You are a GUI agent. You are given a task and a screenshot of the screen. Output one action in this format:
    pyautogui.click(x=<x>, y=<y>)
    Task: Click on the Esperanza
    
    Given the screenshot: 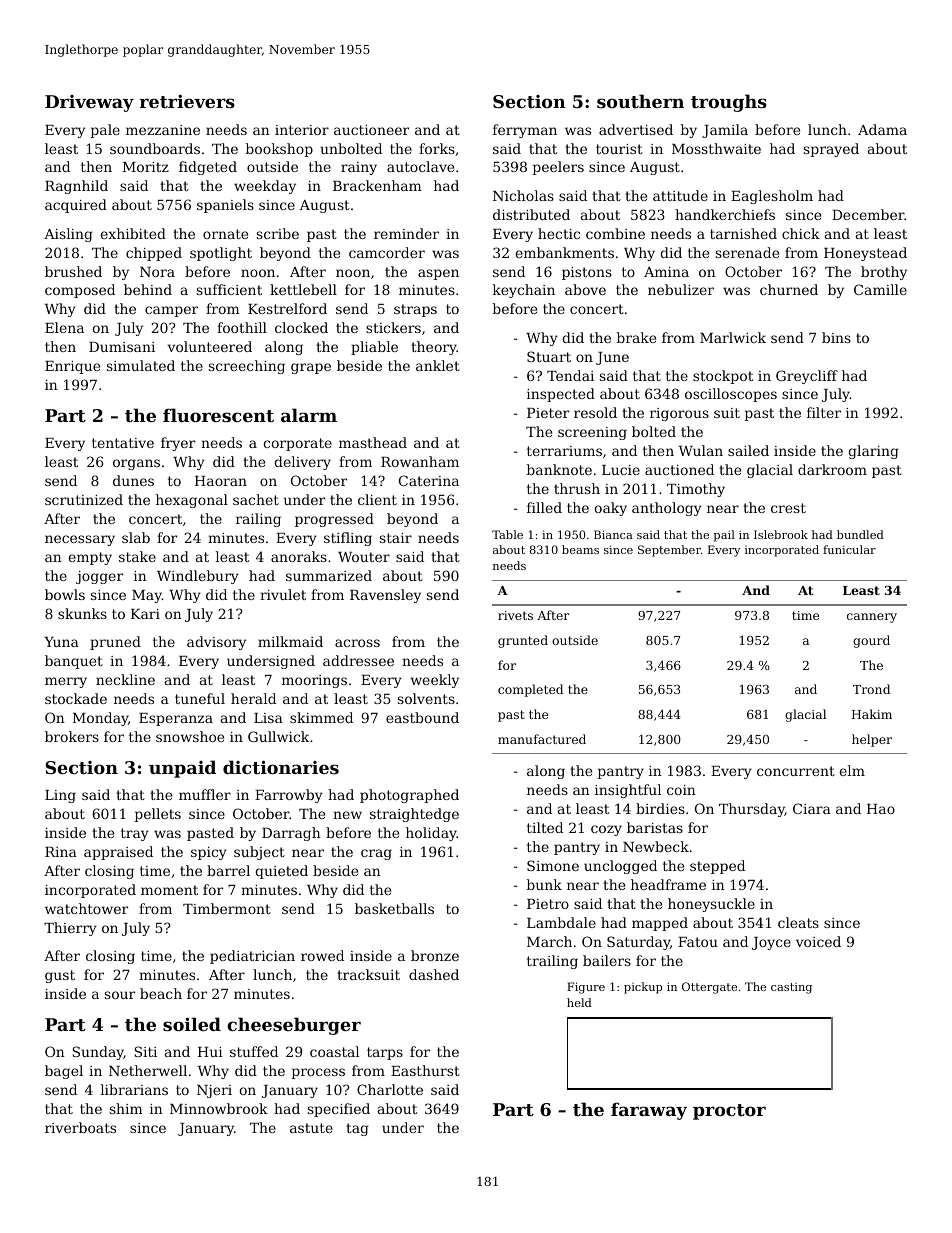 What is the action you would take?
    pyautogui.click(x=176, y=719)
